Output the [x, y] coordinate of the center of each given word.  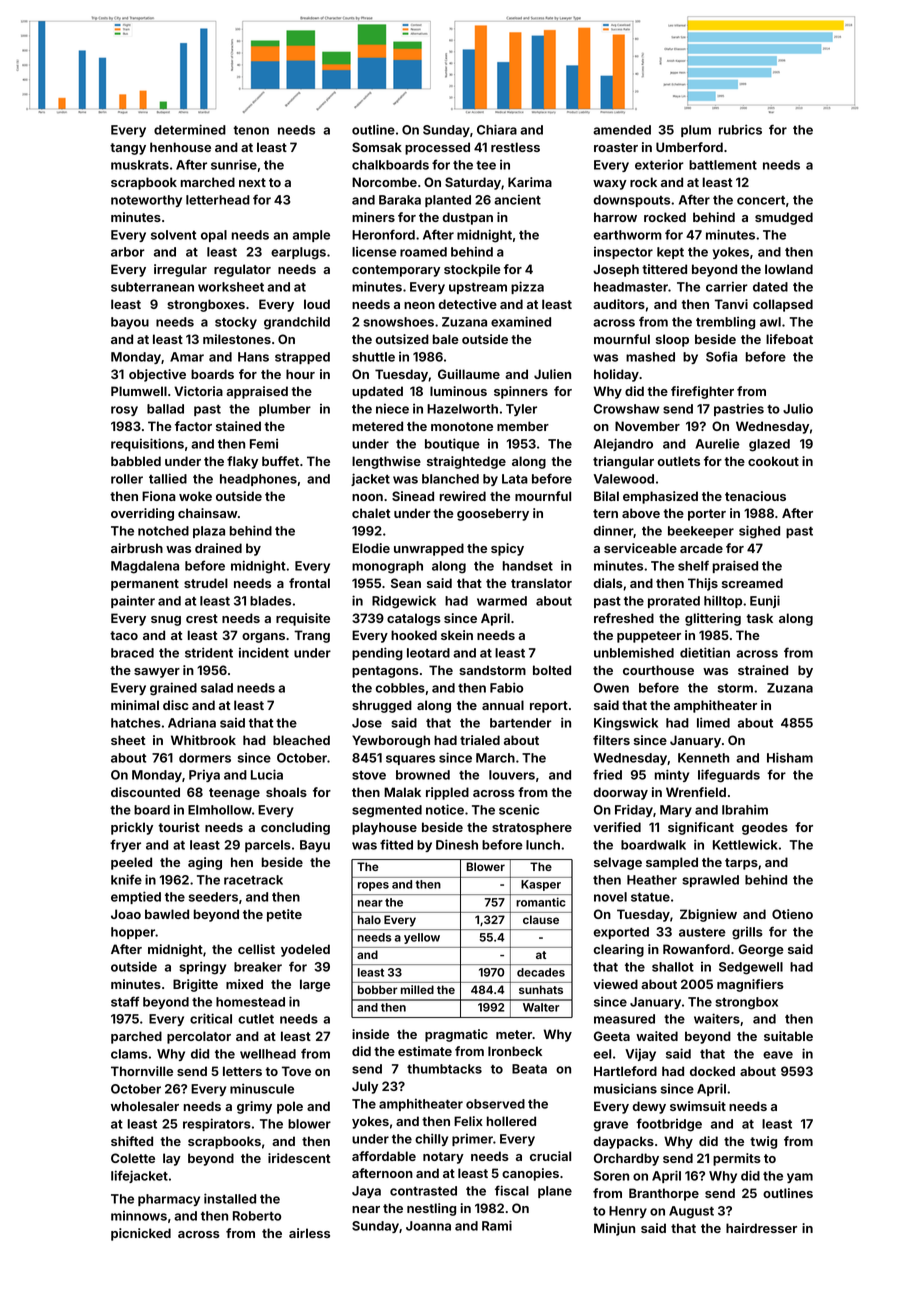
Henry [628, 1212]
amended [622, 130]
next [252, 182]
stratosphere [532, 828]
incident [264, 652]
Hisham [790, 757]
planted [448, 201]
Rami [497, 1225]
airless [309, 1233]
